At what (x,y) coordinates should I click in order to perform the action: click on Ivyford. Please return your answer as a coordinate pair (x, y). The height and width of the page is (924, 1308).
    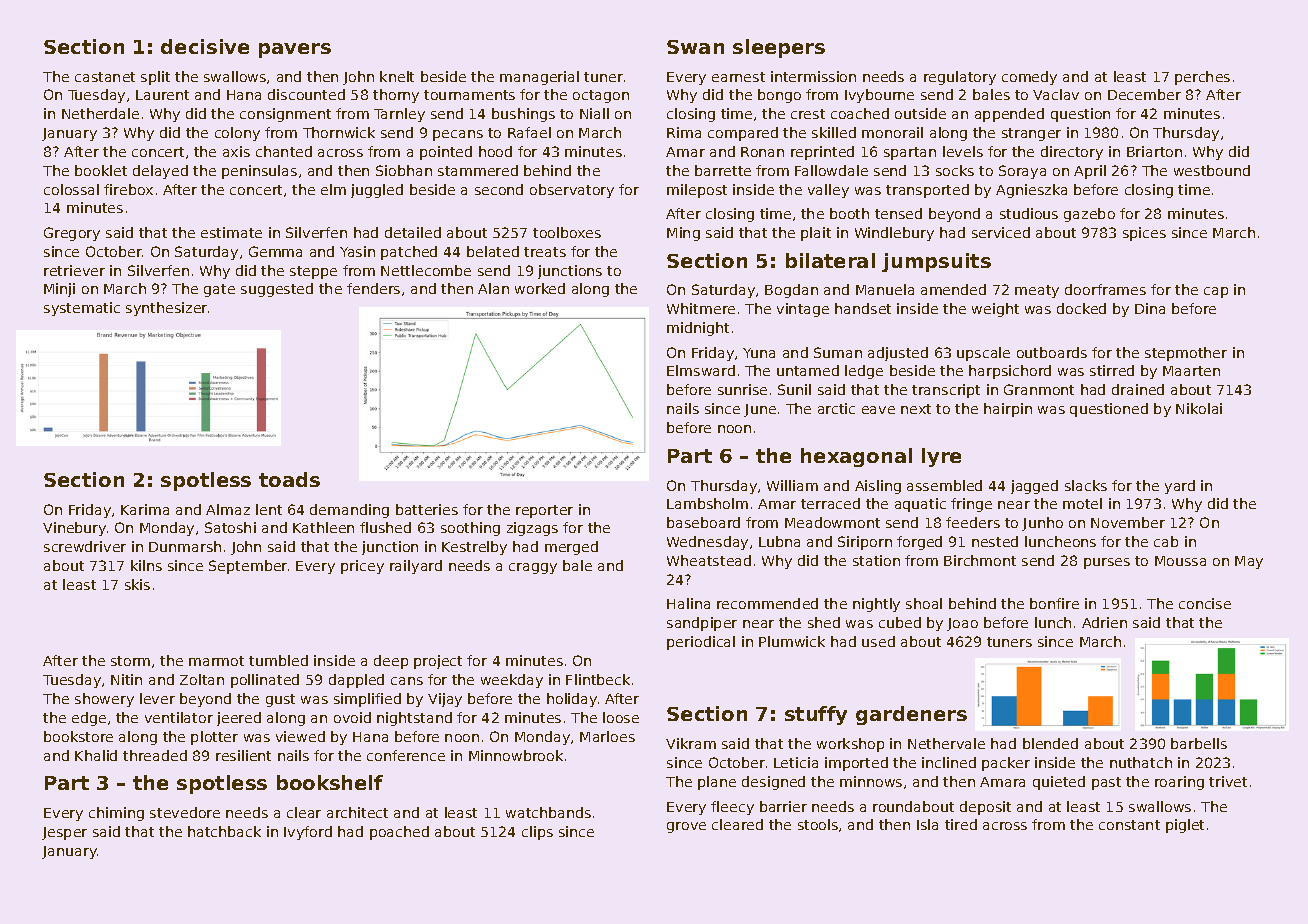
    Looking at the image, I should click on (308, 833).
